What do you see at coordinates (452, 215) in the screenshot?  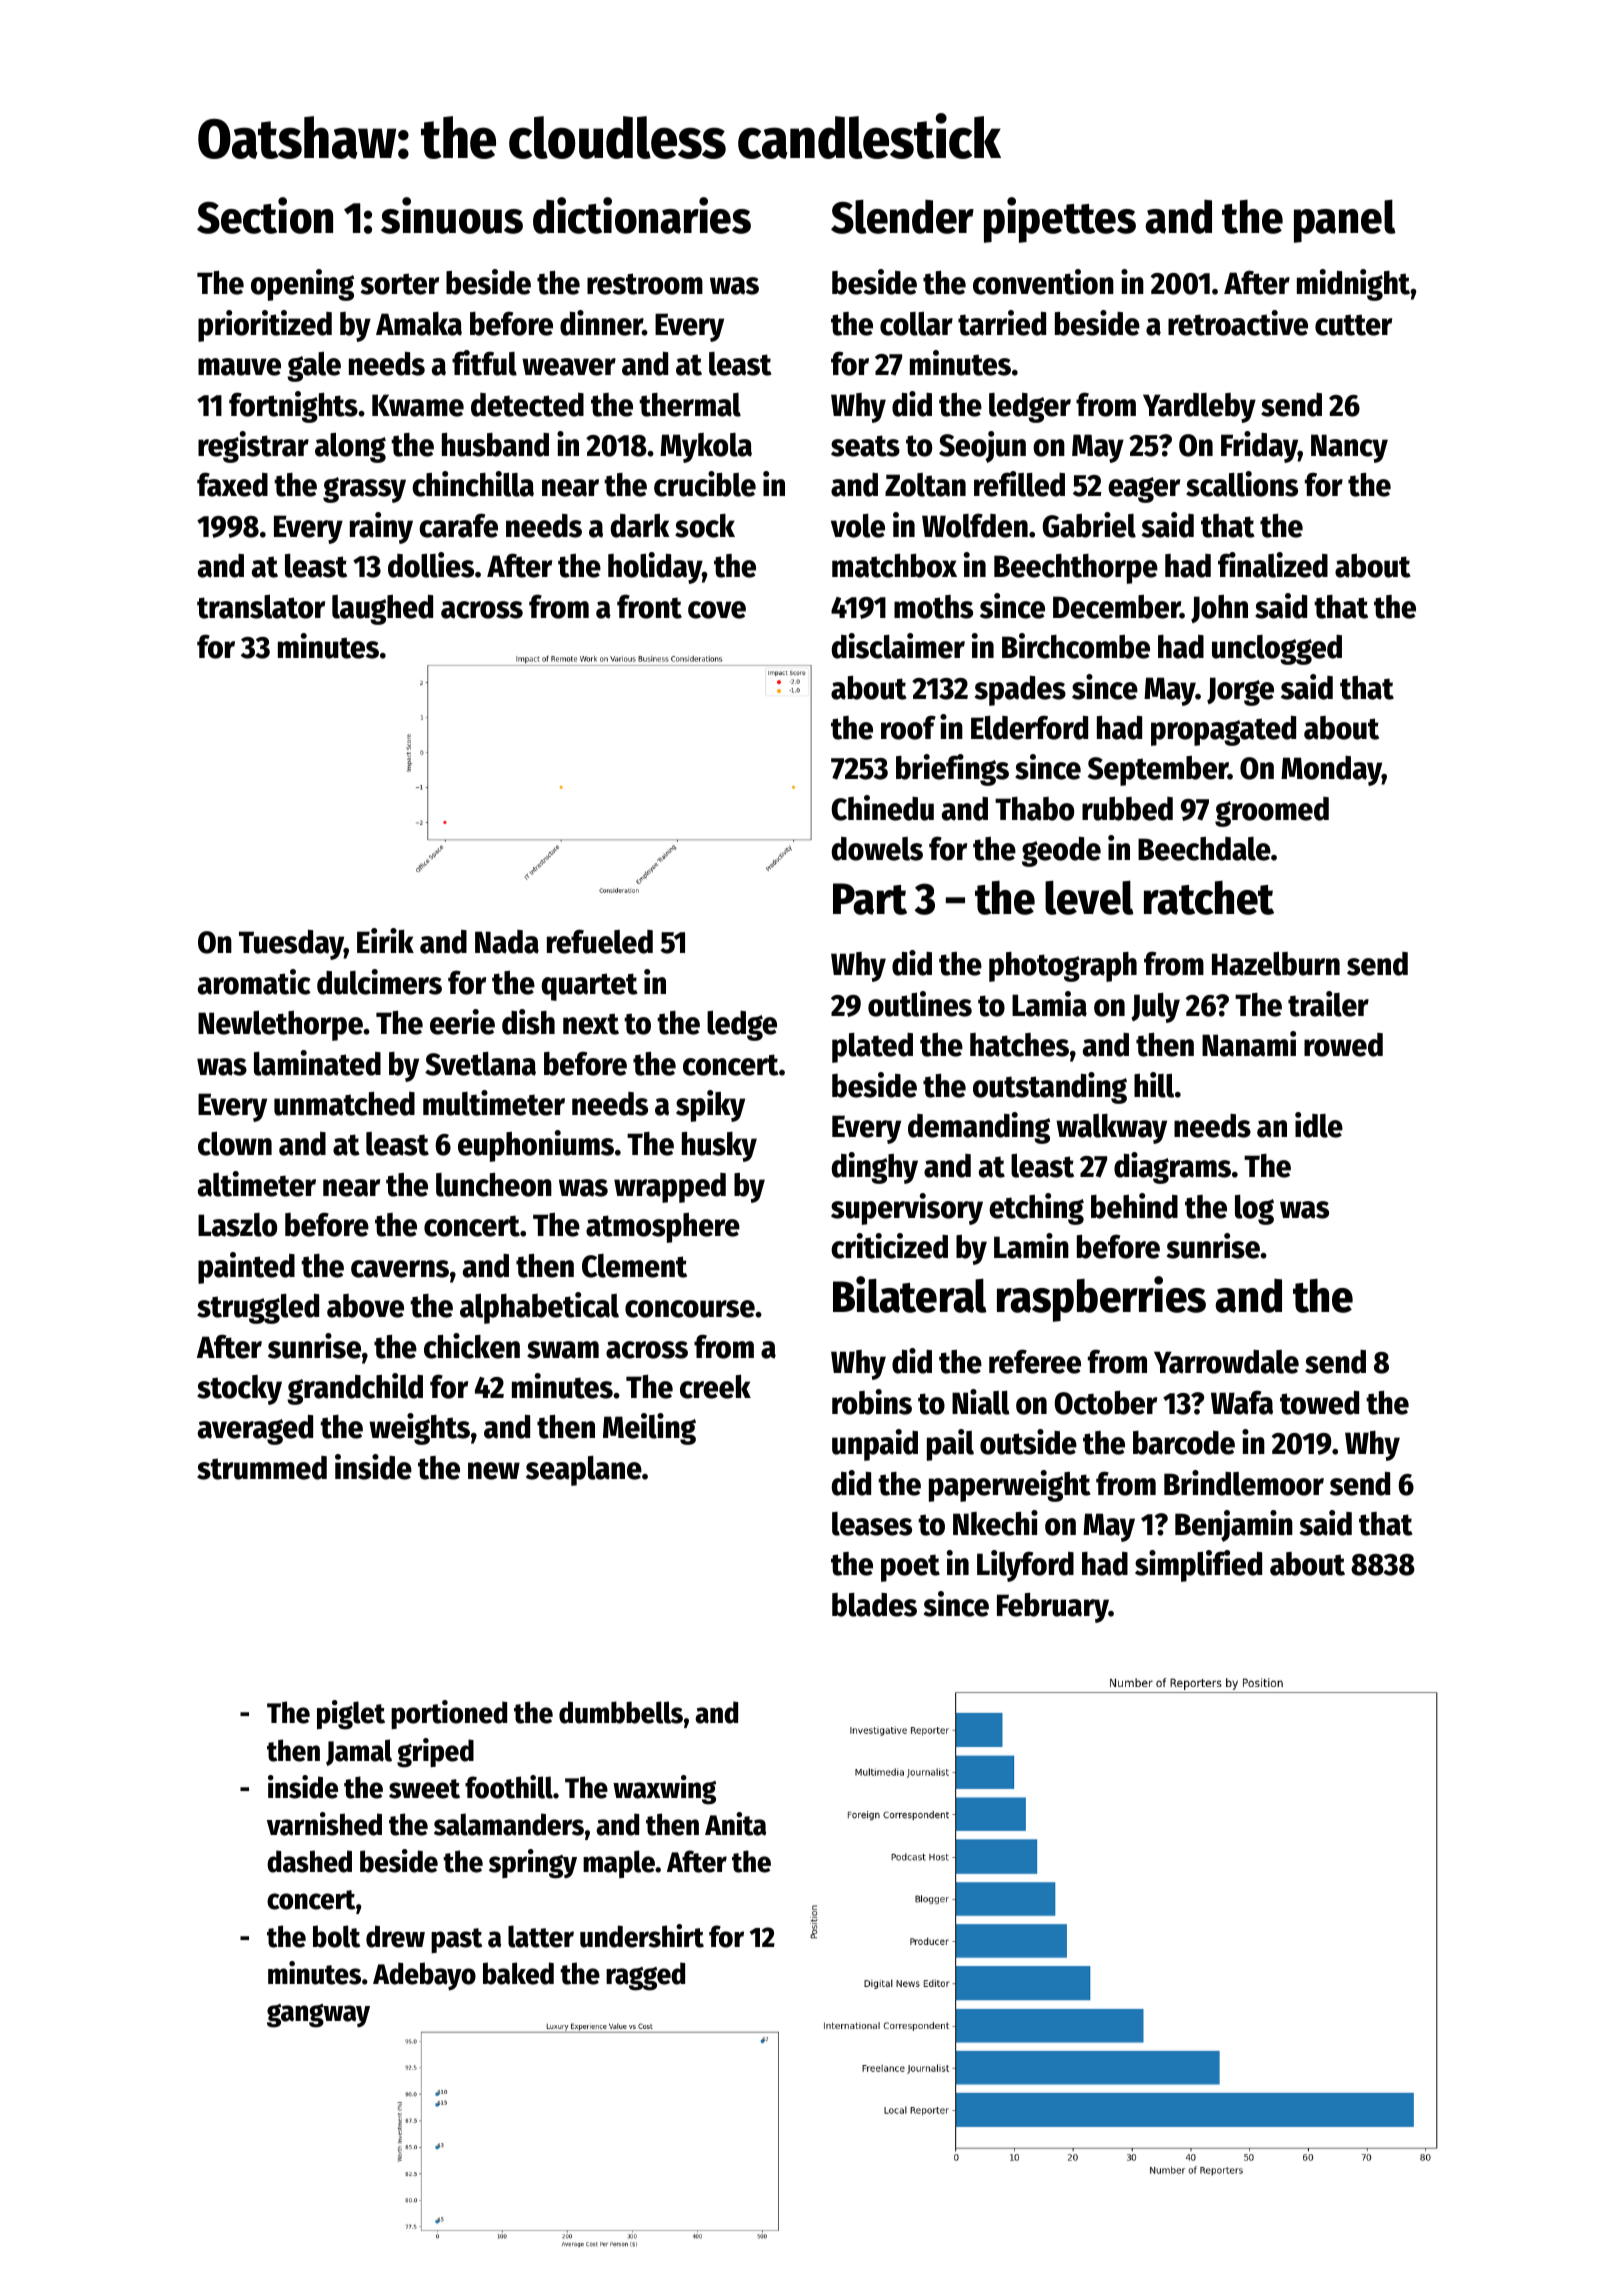 I see `sinuous` at bounding box center [452, 215].
